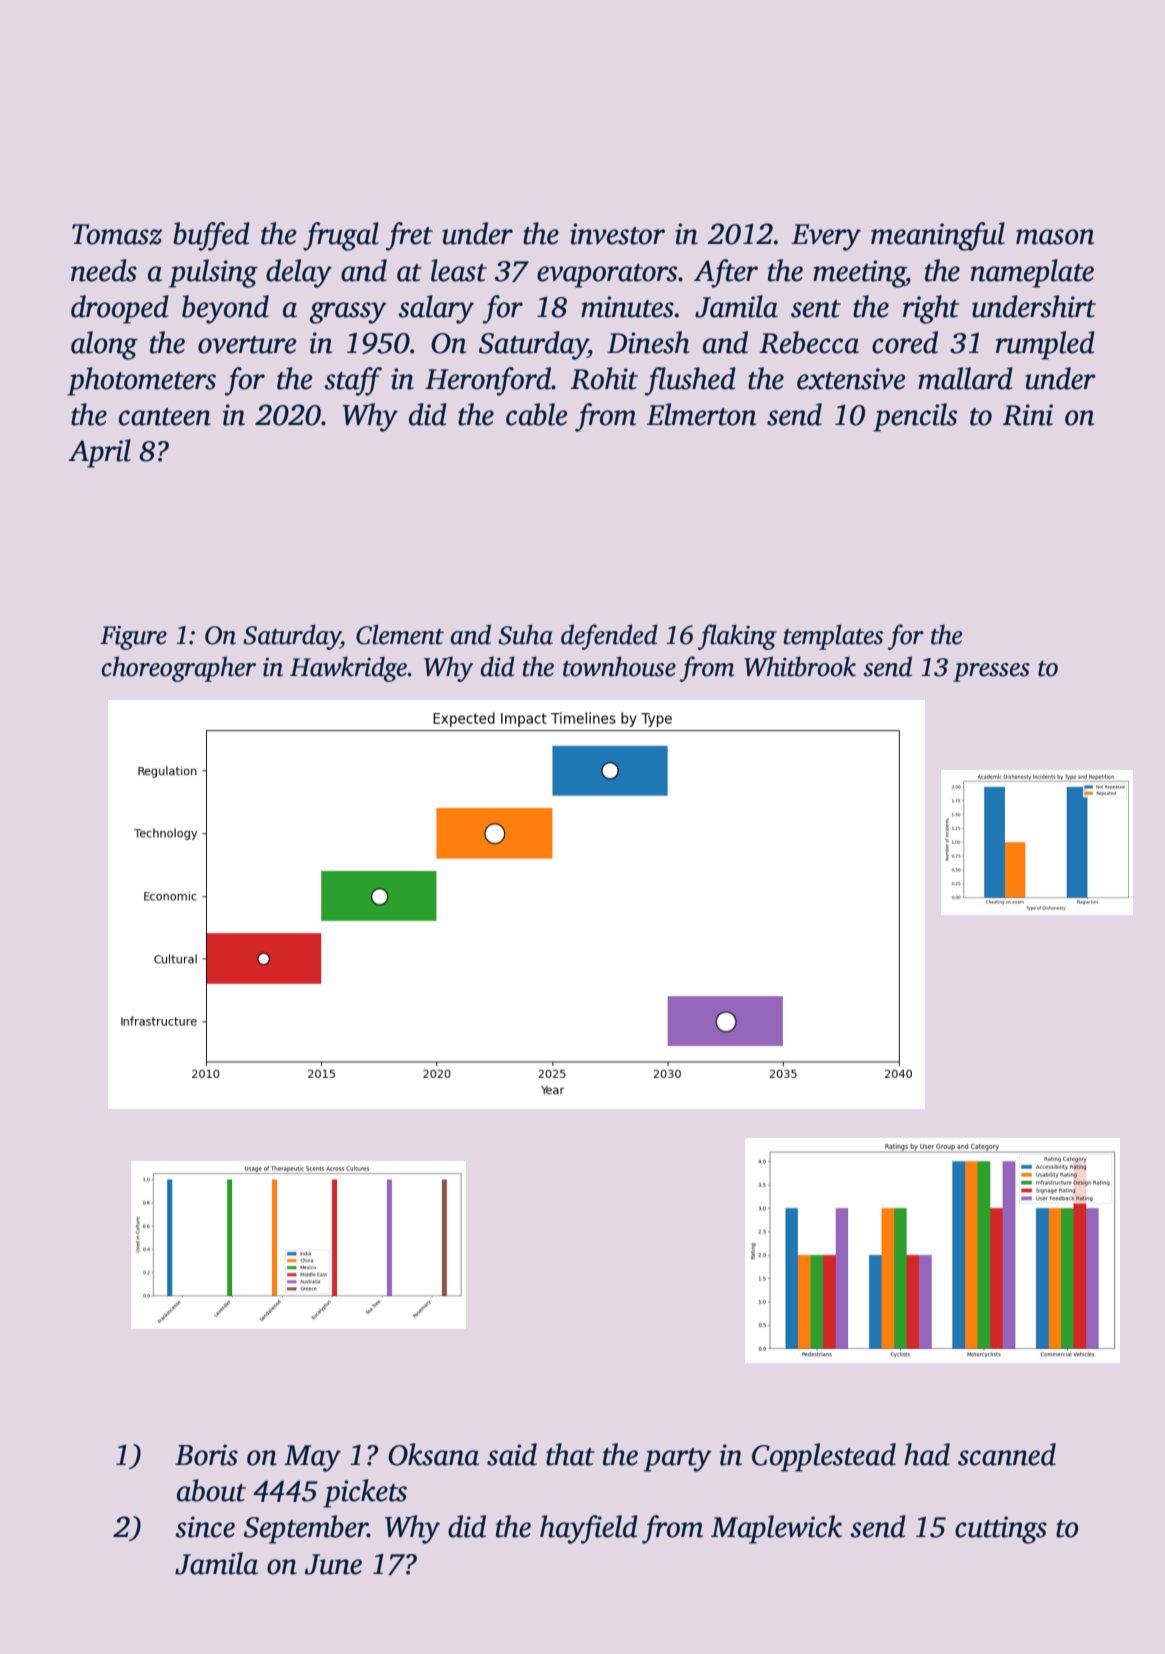  I want to click on Boris, so click(206, 1455).
